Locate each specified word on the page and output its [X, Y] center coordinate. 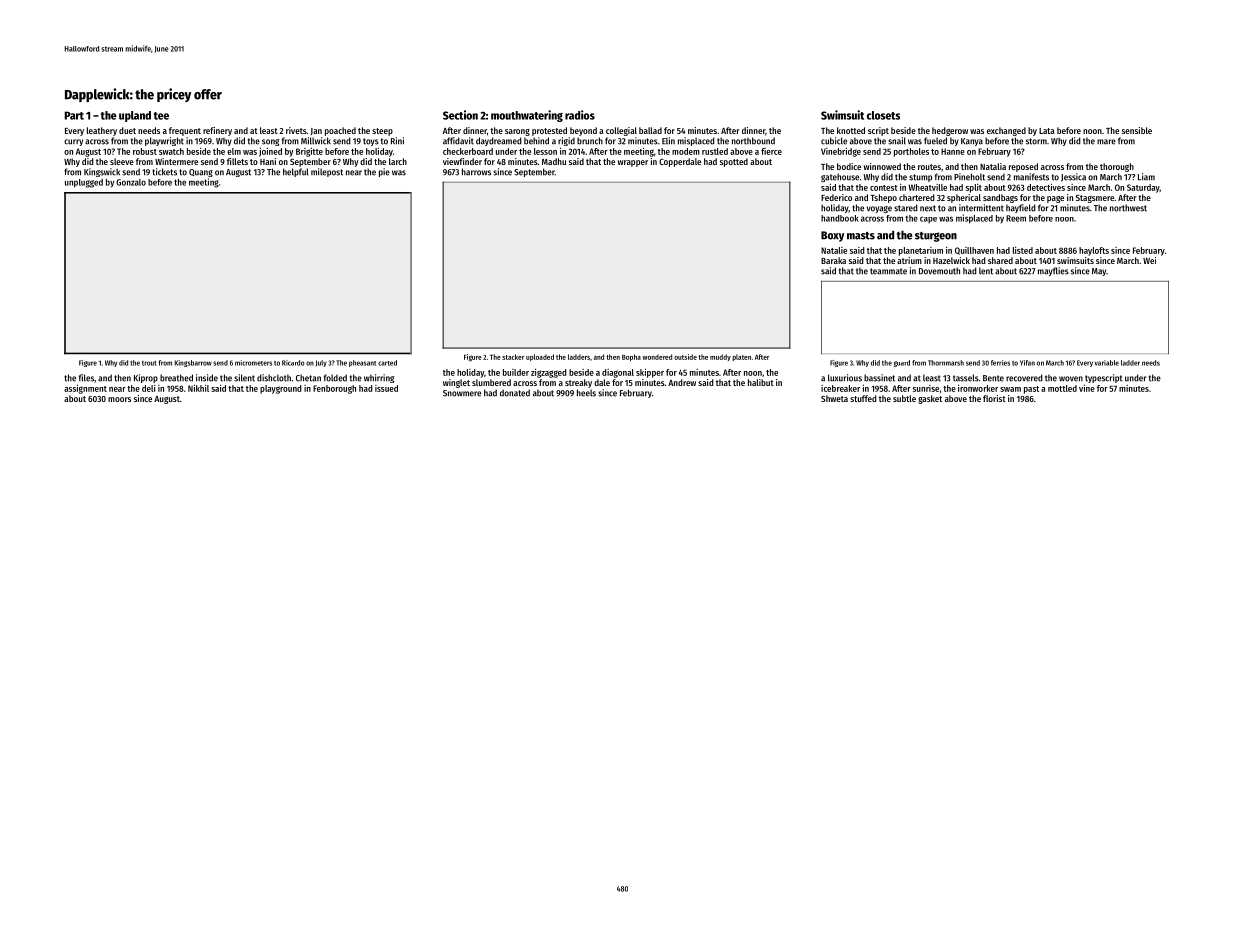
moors [119, 399]
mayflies [1053, 271]
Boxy [832, 236]
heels [586, 393]
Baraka [833, 260]
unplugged [84, 183]
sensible [1137, 130]
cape [928, 219]
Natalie [834, 250]
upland [135, 116]
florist [994, 398]
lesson [545, 151]
